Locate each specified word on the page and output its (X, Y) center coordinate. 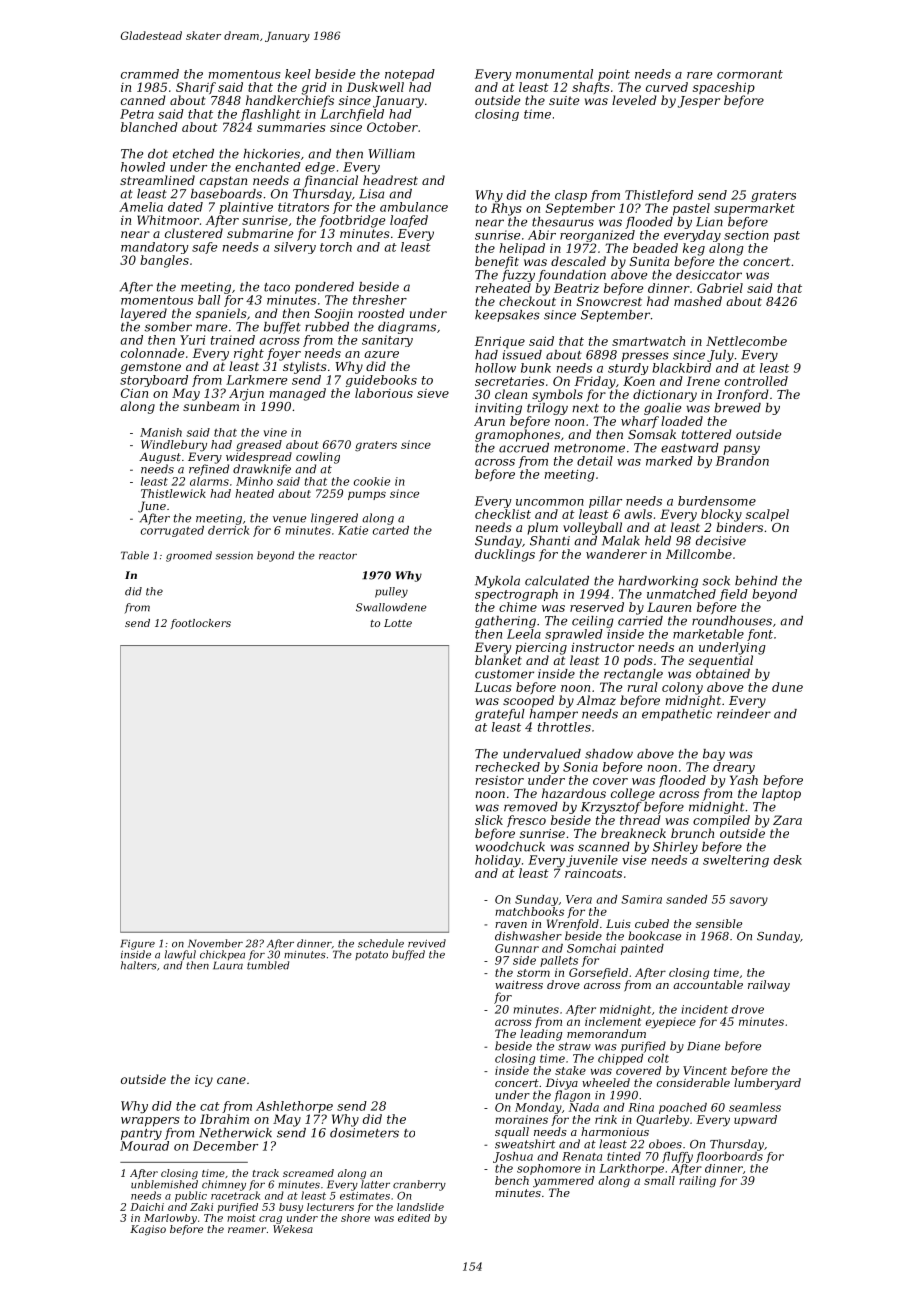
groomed (189, 556)
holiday (498, 861)
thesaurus (563, 222)
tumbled (268, 965)
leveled (634, 100)
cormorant (750, 74)
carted (391, 530)
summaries (291, 127)
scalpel (767, 515)
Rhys (506, 209)
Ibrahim (224, 1119)
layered (144, 314)
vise (634, 860)
